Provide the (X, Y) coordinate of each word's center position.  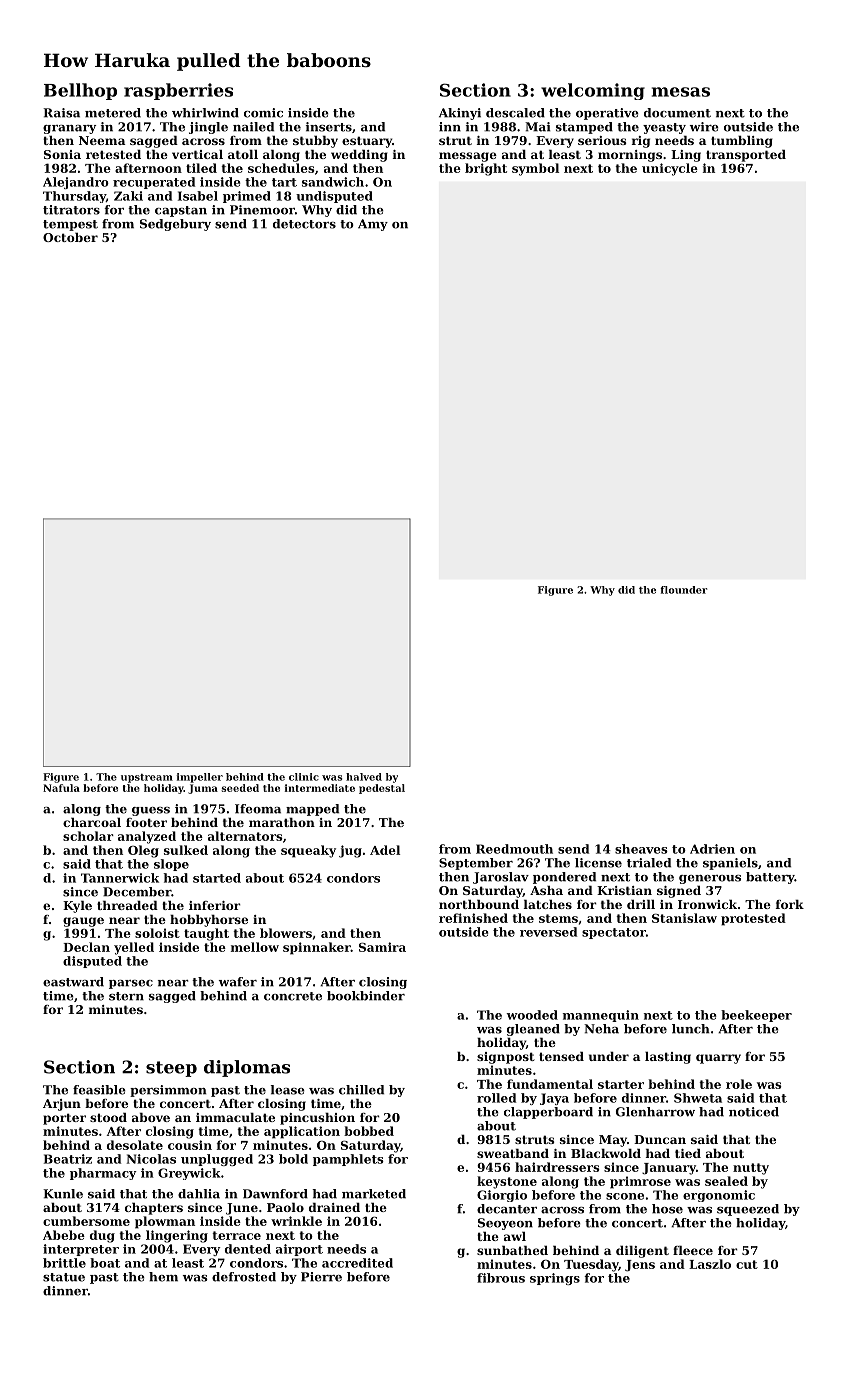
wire (704, 127)
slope (171, 865)
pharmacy (103, 1174)
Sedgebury (175, 225)
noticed (754, 1112)
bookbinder (366, 996)
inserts (329, 127)
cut (747, 1264)
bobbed (369, 1131)
